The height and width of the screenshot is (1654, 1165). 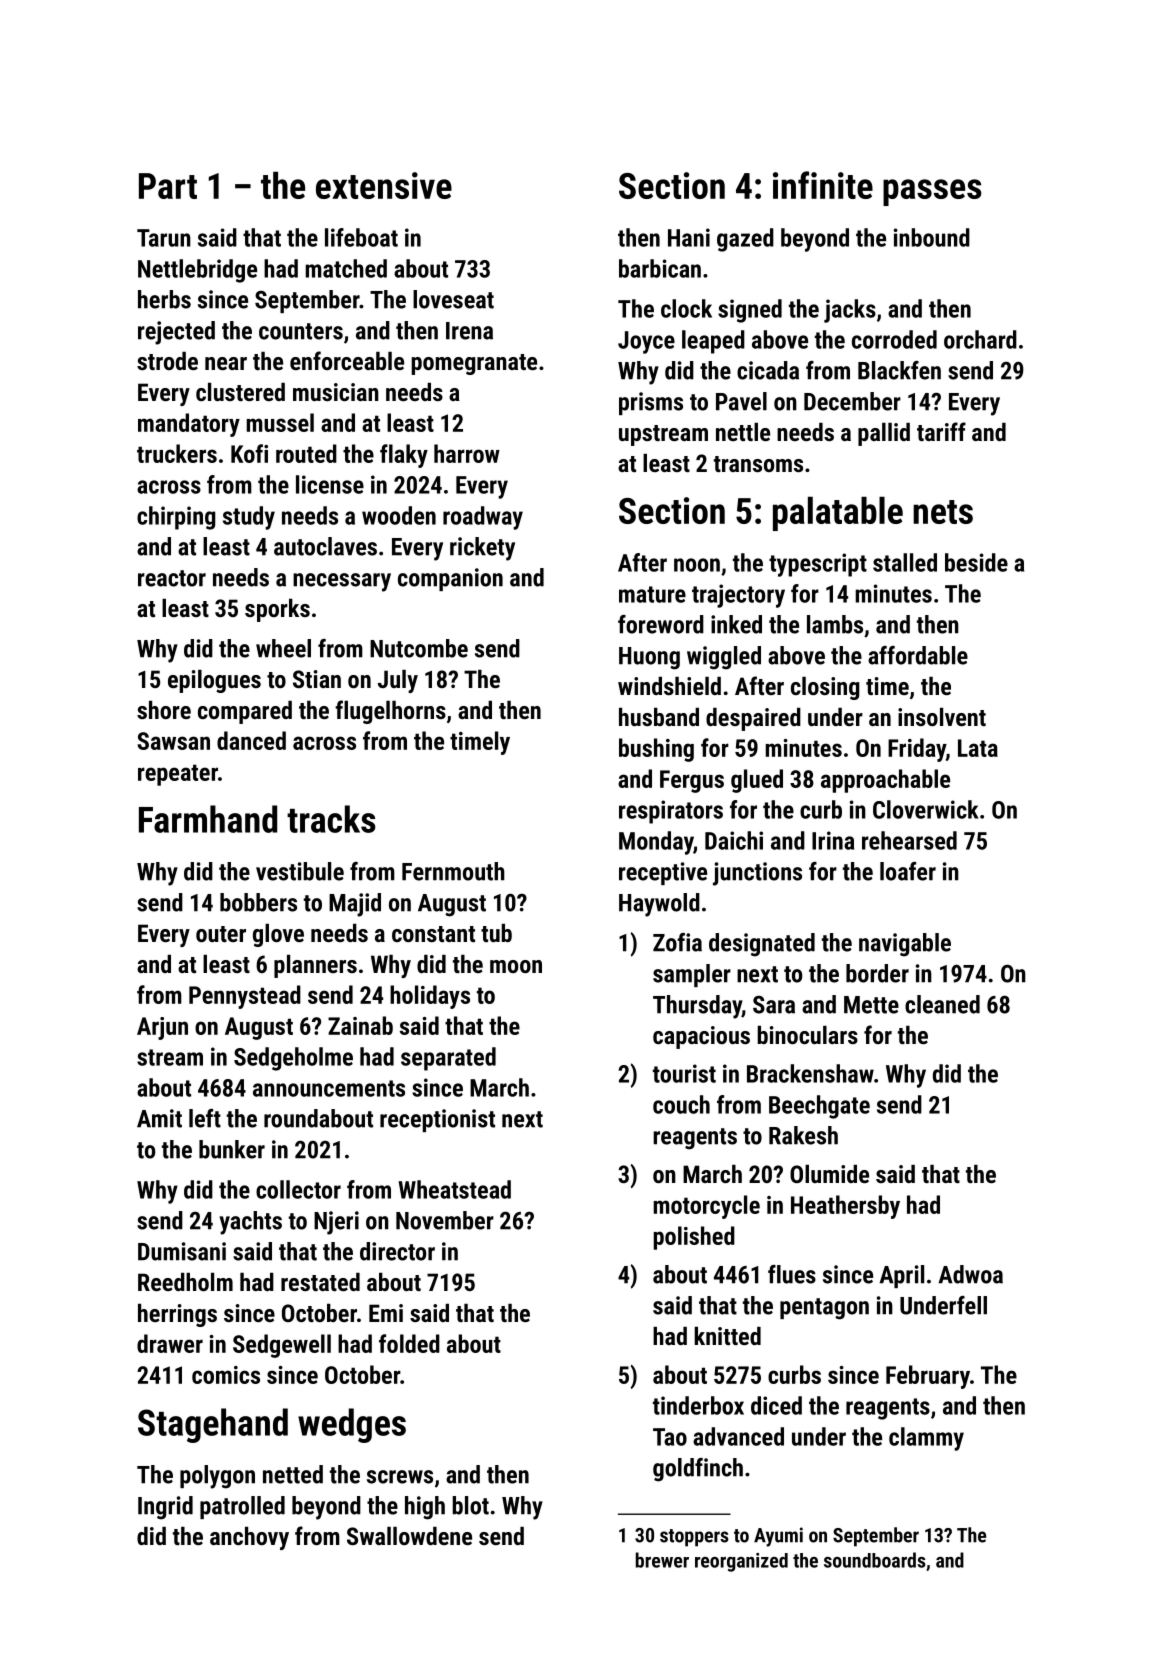 I want to click on bunker, so click(x=232, y=1149).
